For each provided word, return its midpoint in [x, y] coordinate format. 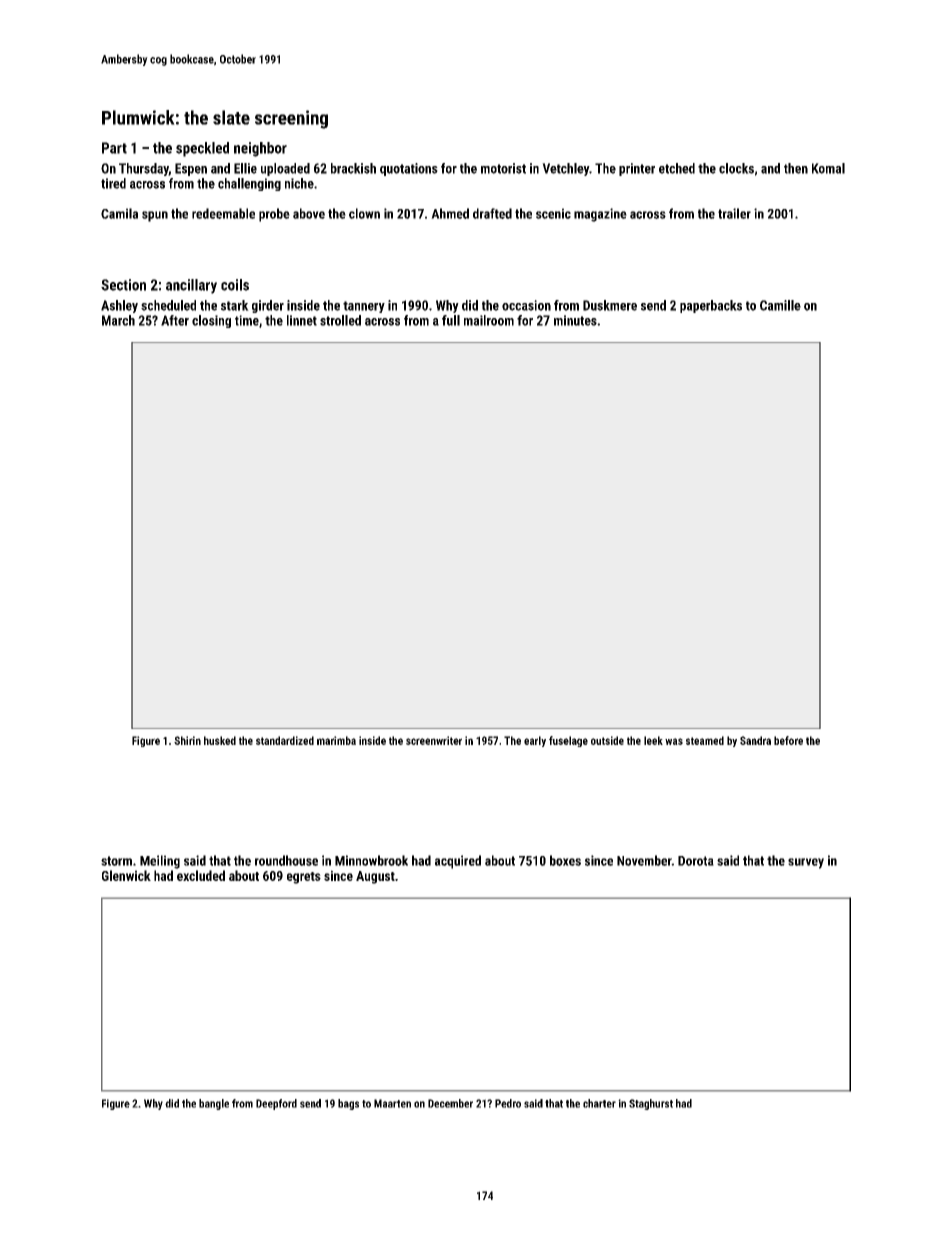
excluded [201, 875]
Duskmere [610, 305]
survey [806, 863]
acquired [458, 862]
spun [155, 216]
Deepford [276, 1104]
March [118, 320]
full [451, 320]
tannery [364, 307]
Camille [780, 305]
